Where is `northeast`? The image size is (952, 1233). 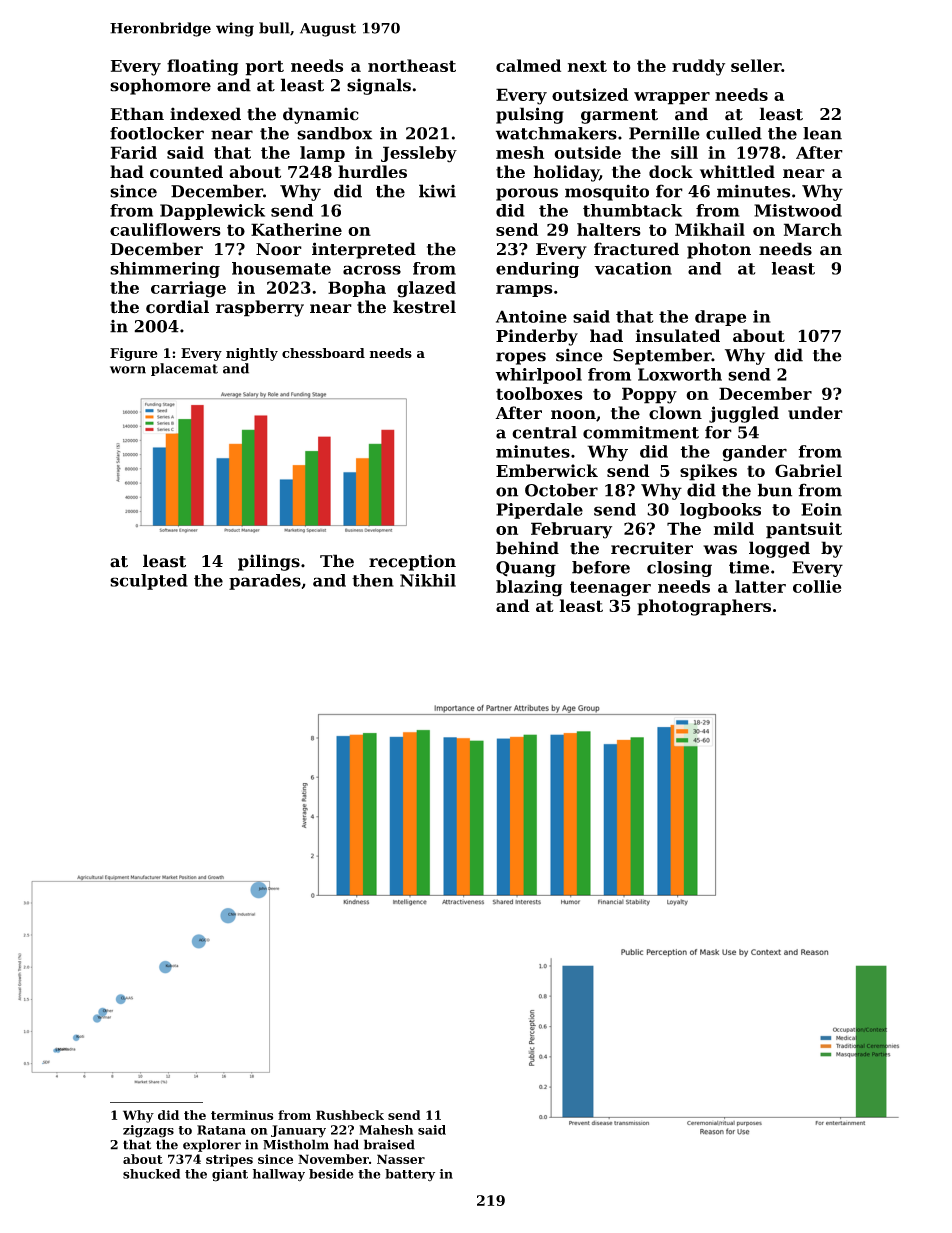
northeast is located at coordinates (412, 65).
